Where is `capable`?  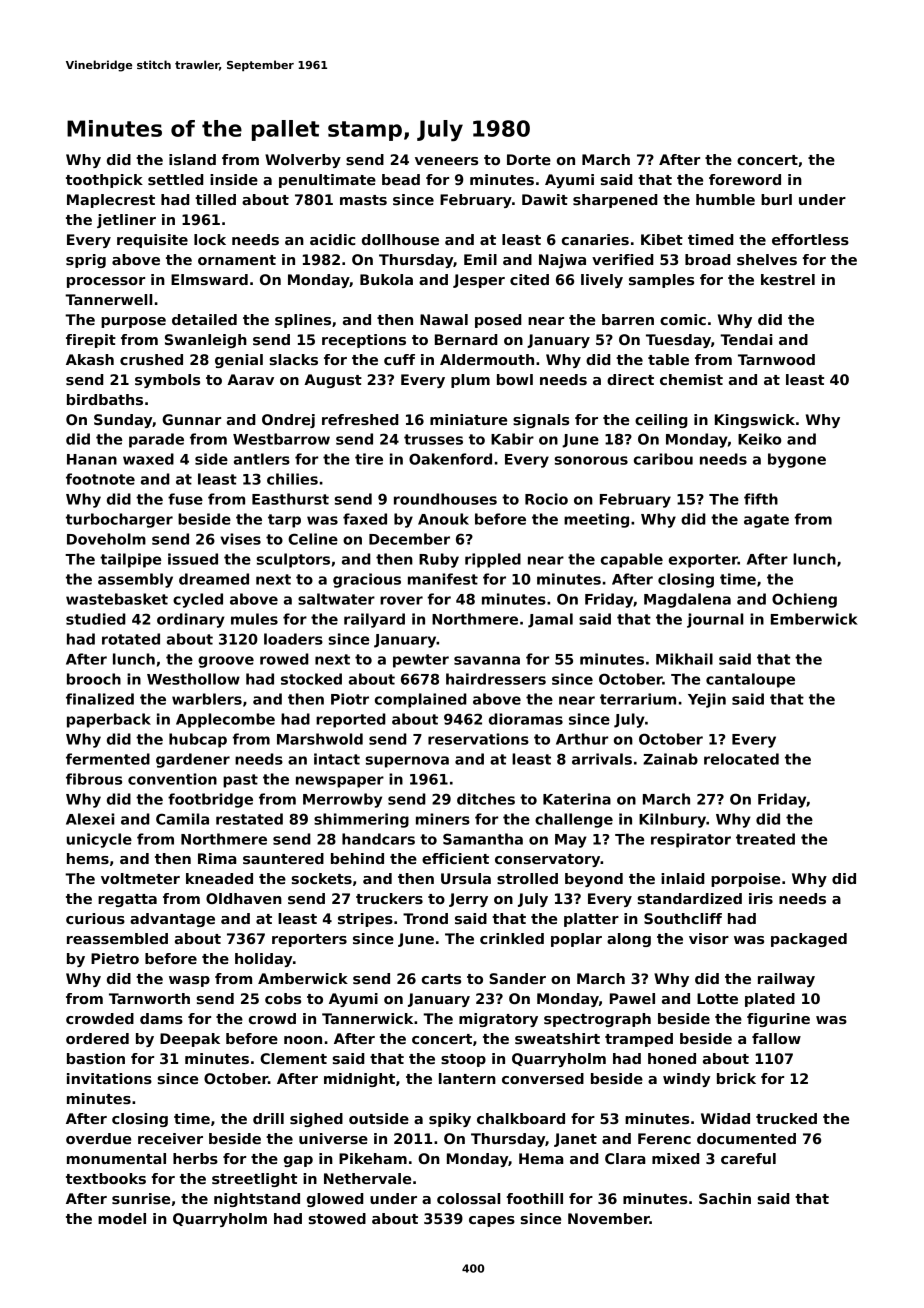
capable is located at coordinates (632, 560).
